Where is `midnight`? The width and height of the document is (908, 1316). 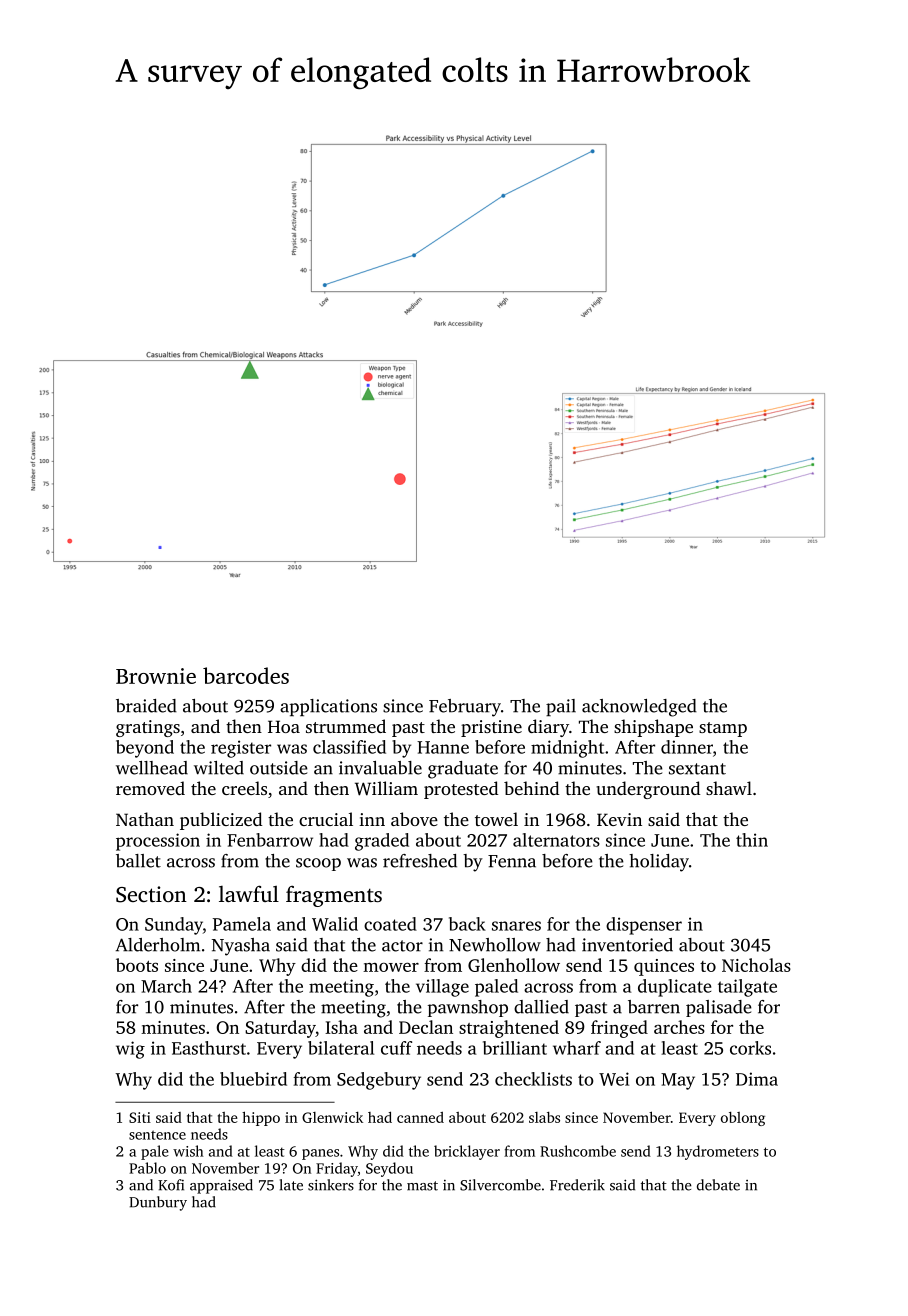
midnight is located at coordinates (567, 749).
